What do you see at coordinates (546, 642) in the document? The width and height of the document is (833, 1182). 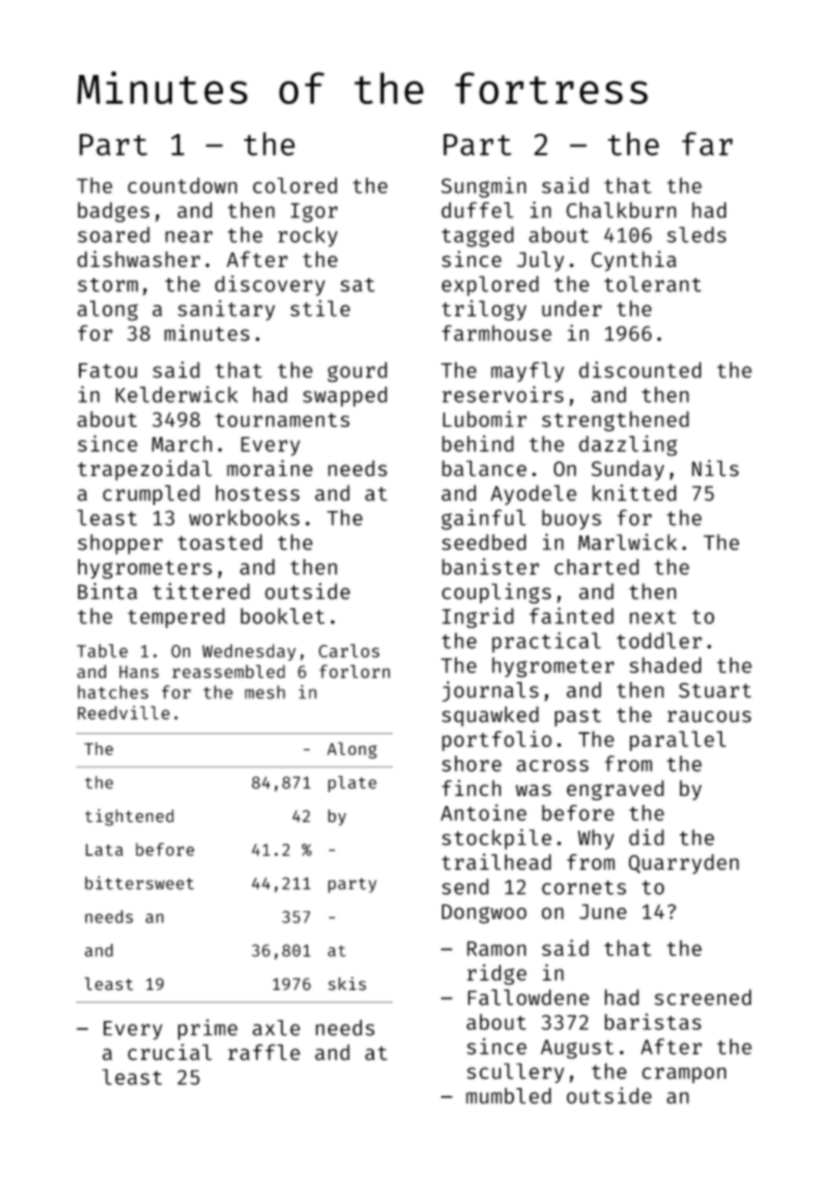 I see `practical` at bounding box center [546, 642].
